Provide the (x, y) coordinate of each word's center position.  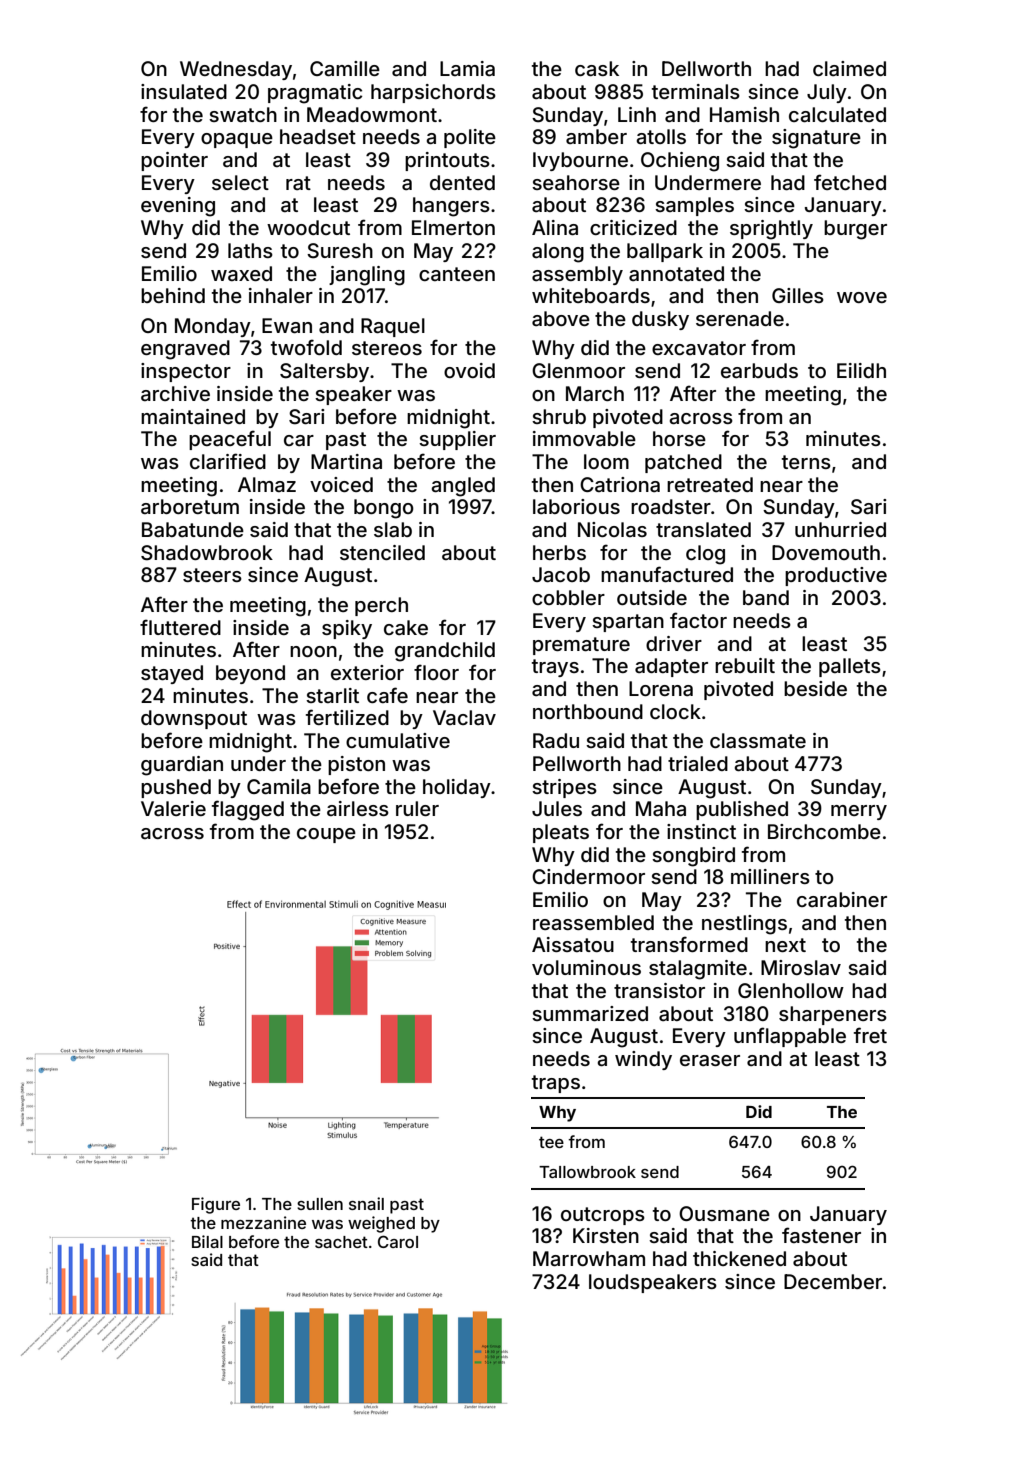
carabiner (842, 899)
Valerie (173, 808)
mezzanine (263, 1222)
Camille (345, 68)
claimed (849, 68)
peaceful (230, 440)
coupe (326, 835)
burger (855, 230)
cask (597, 68)
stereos (387, 348)
